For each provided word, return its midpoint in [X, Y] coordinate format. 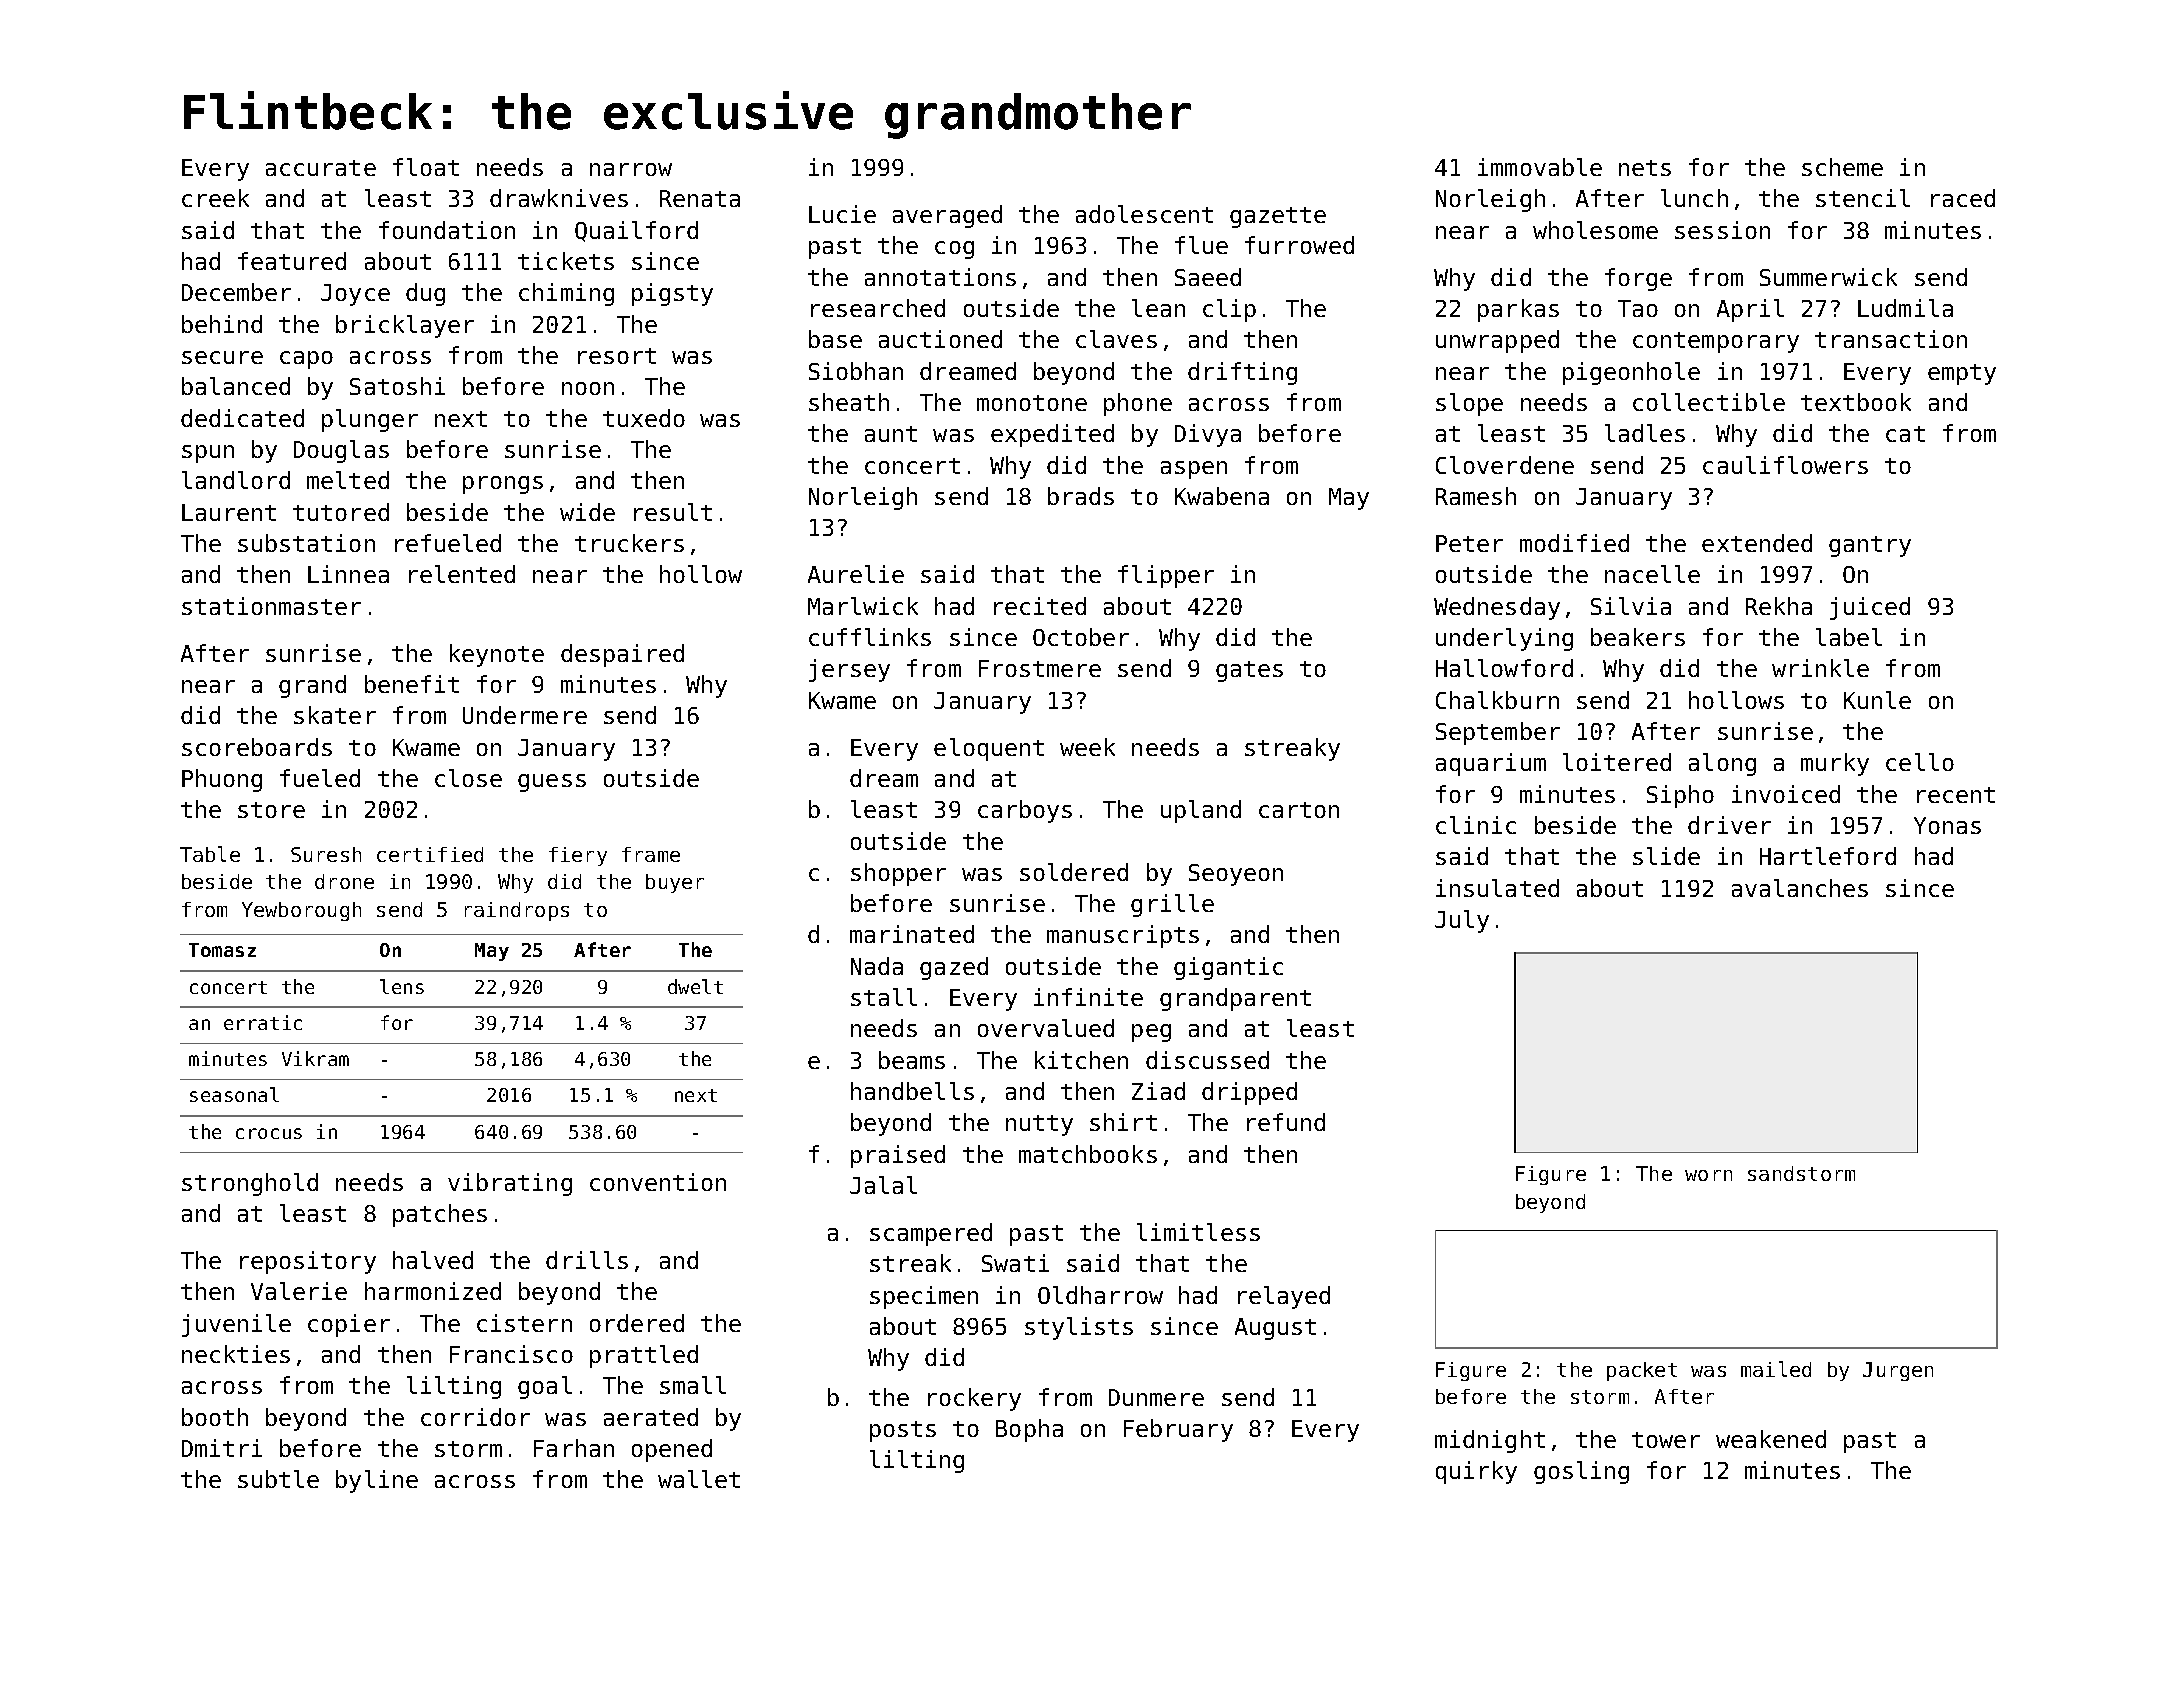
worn [1708, 1175]
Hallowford [1504, 668]
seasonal [234, 1094]
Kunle [1877, 700]
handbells [912, 1091]
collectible [1709, 402]
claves [1116, 339]
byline [377, 1481]
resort [617, 356]
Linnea [348, 574]
